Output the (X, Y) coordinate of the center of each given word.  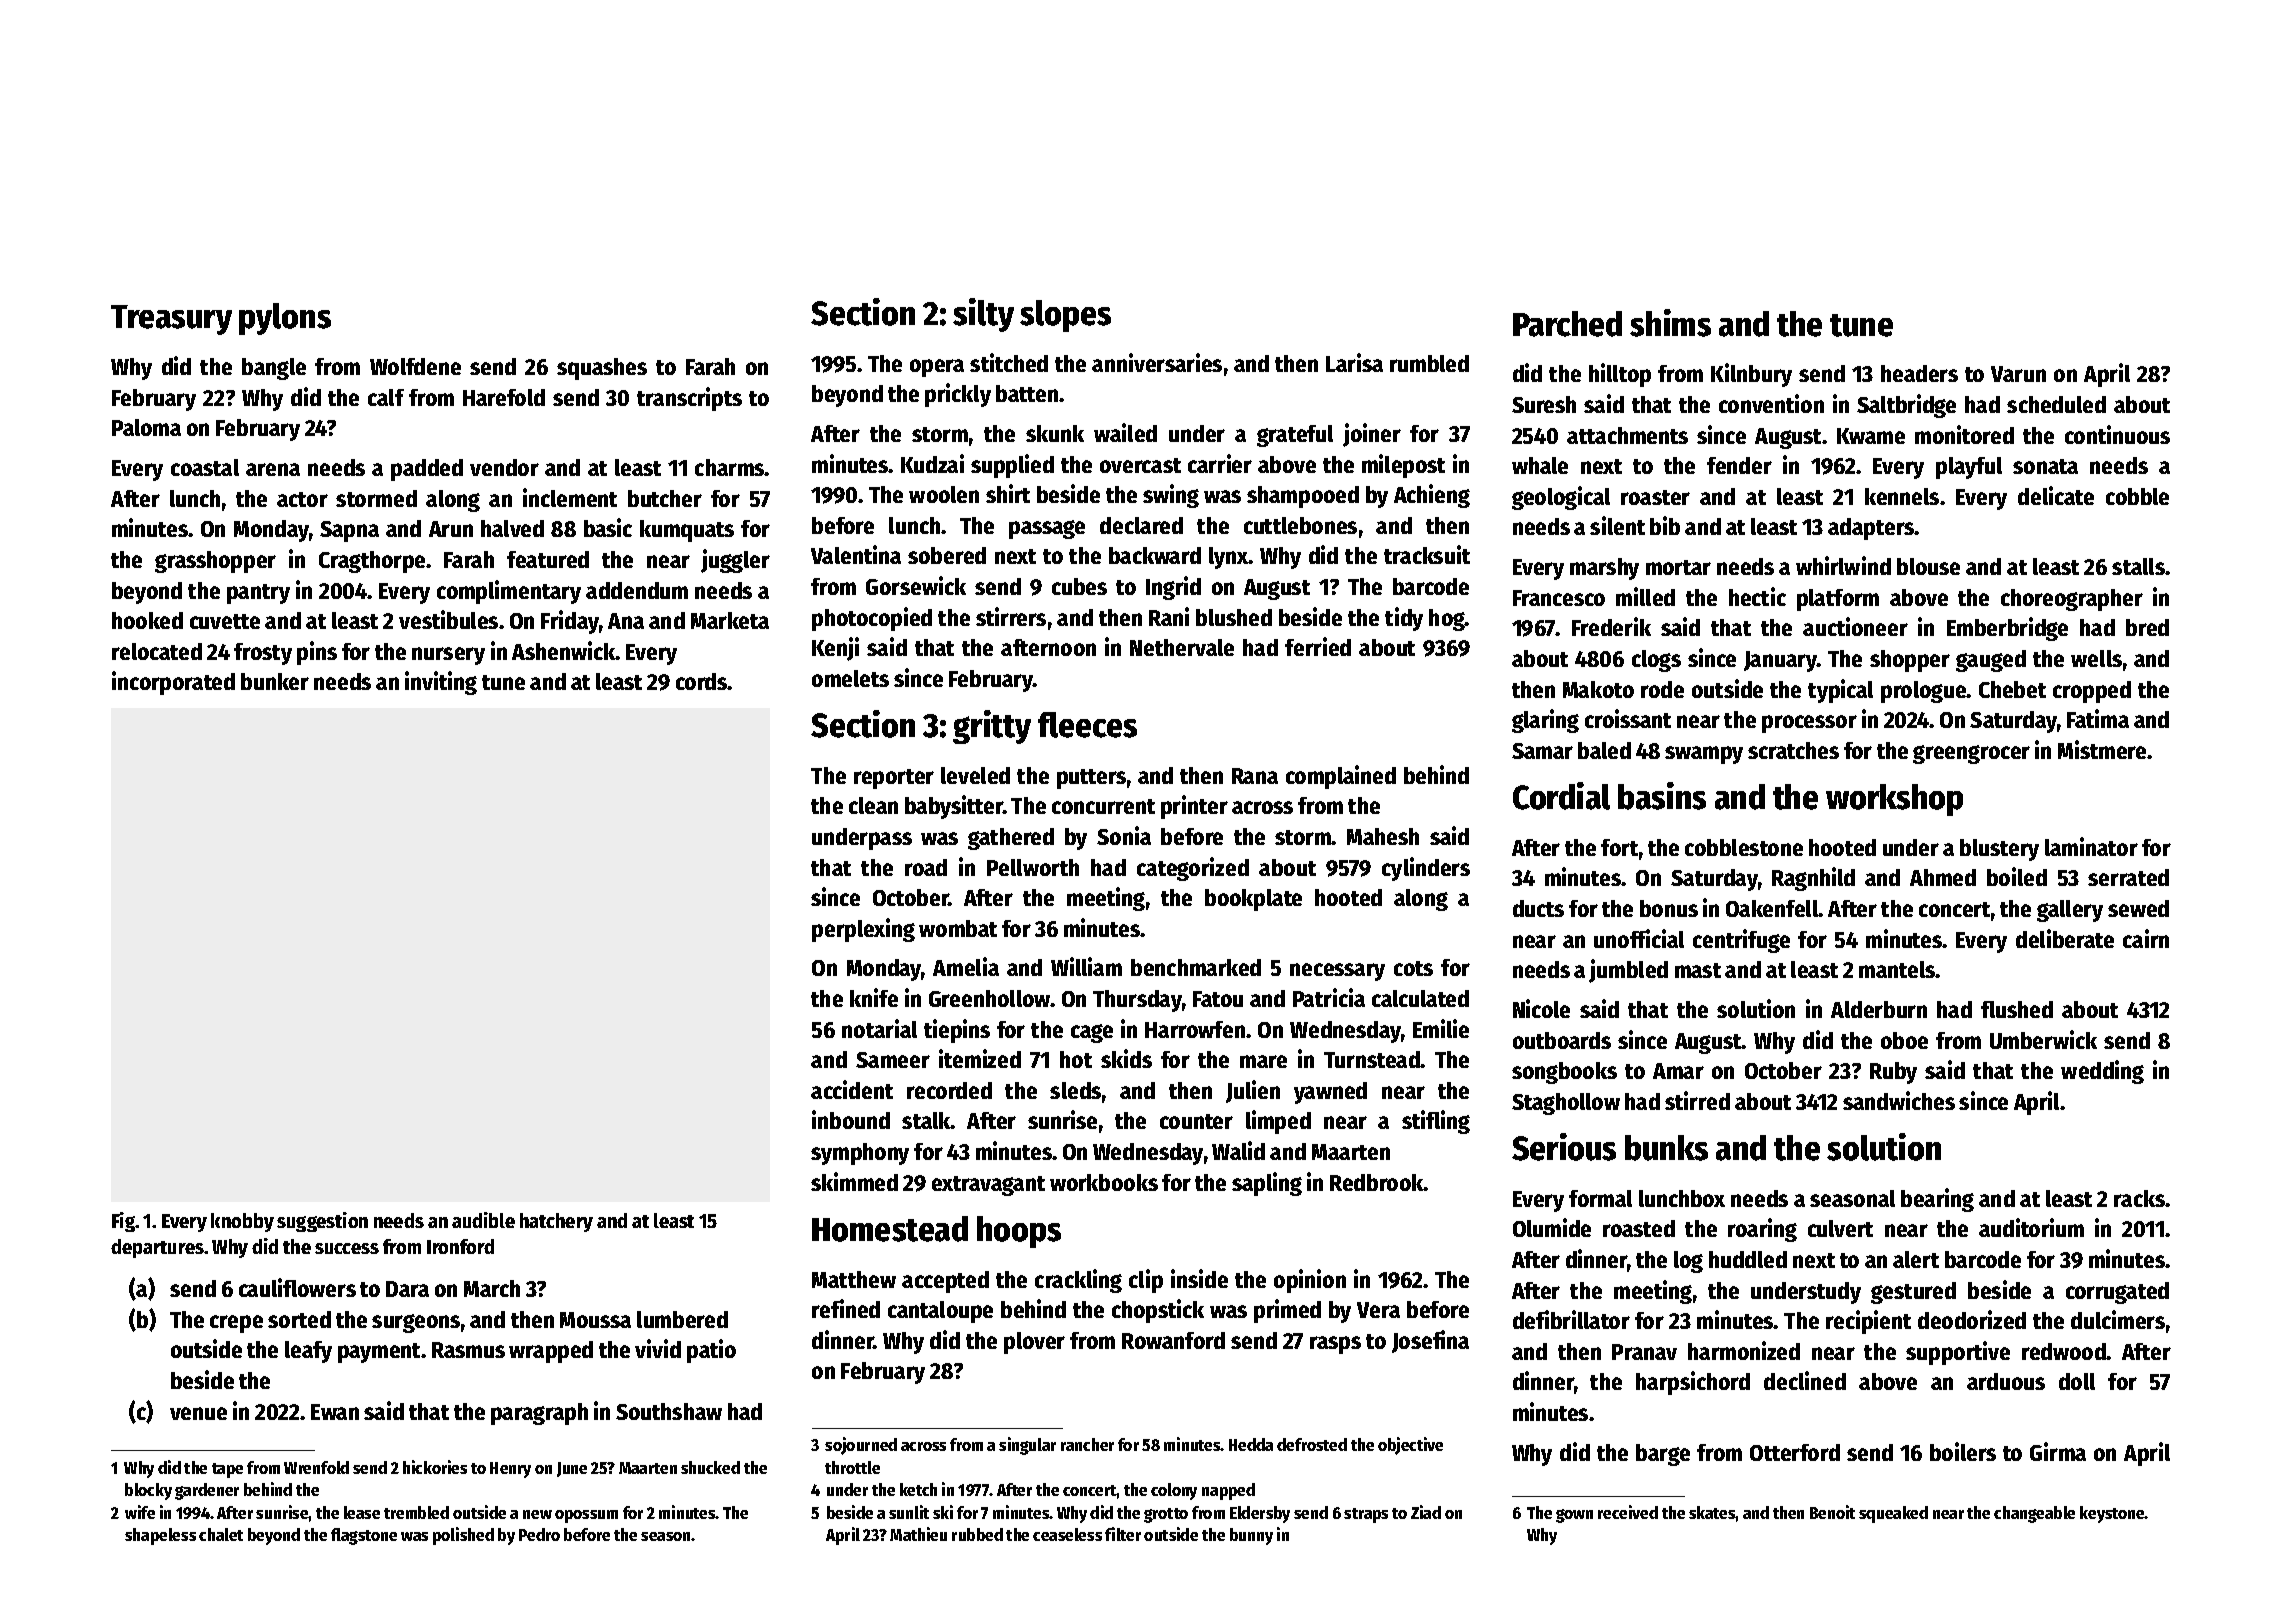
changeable (2034, 1514)
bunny (1251, 1536)
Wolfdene (415, 366)
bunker (275, 681)
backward (1155, 555)
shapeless (160, 1536)
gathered (1011, 839)
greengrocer (1971, 754)
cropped (2092, 692)
